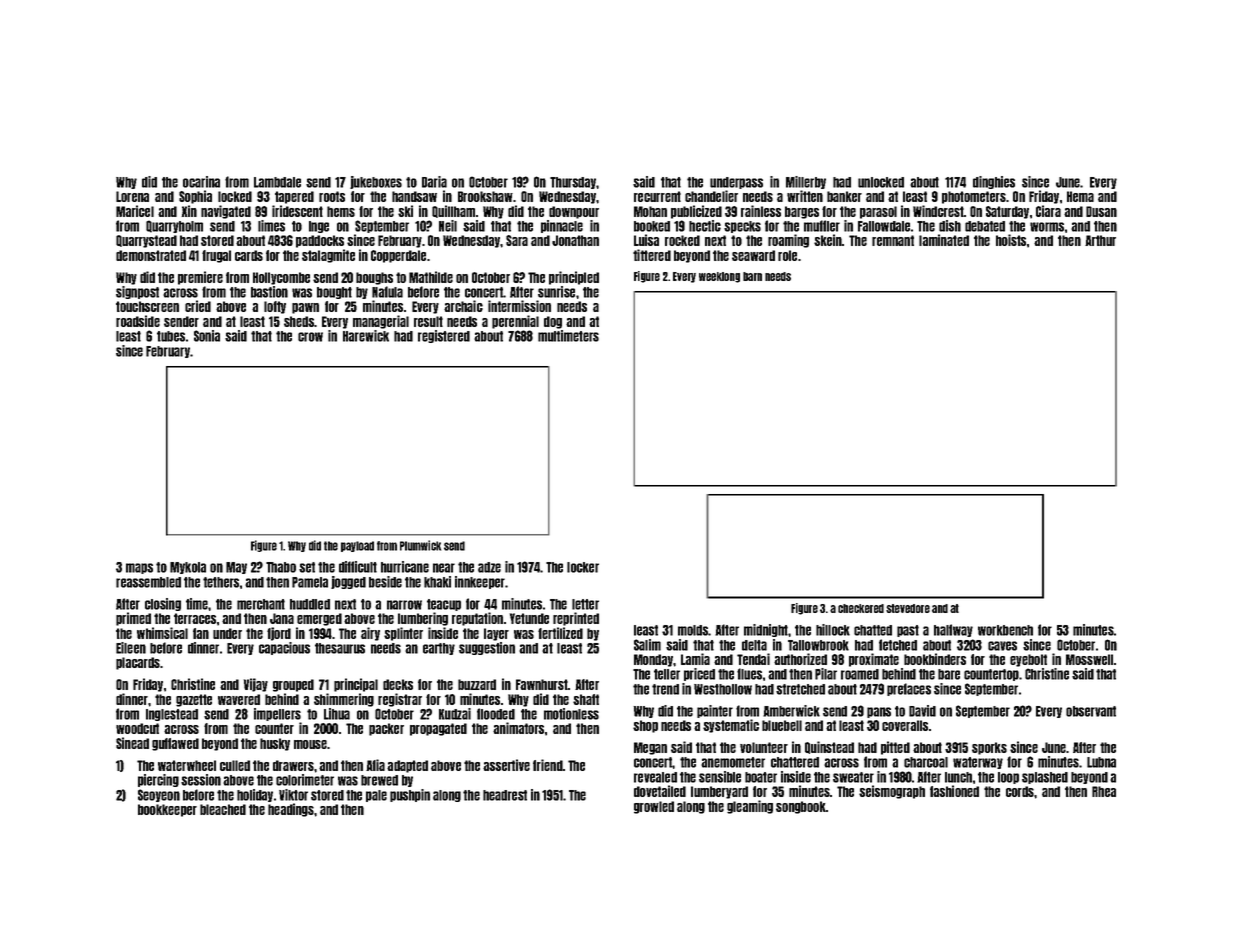 This screenshot has height=952, width=1233. What do you see at coordinates (444, 336) in the screenshot?
I see `registered` at bounding box center [444, 336].
